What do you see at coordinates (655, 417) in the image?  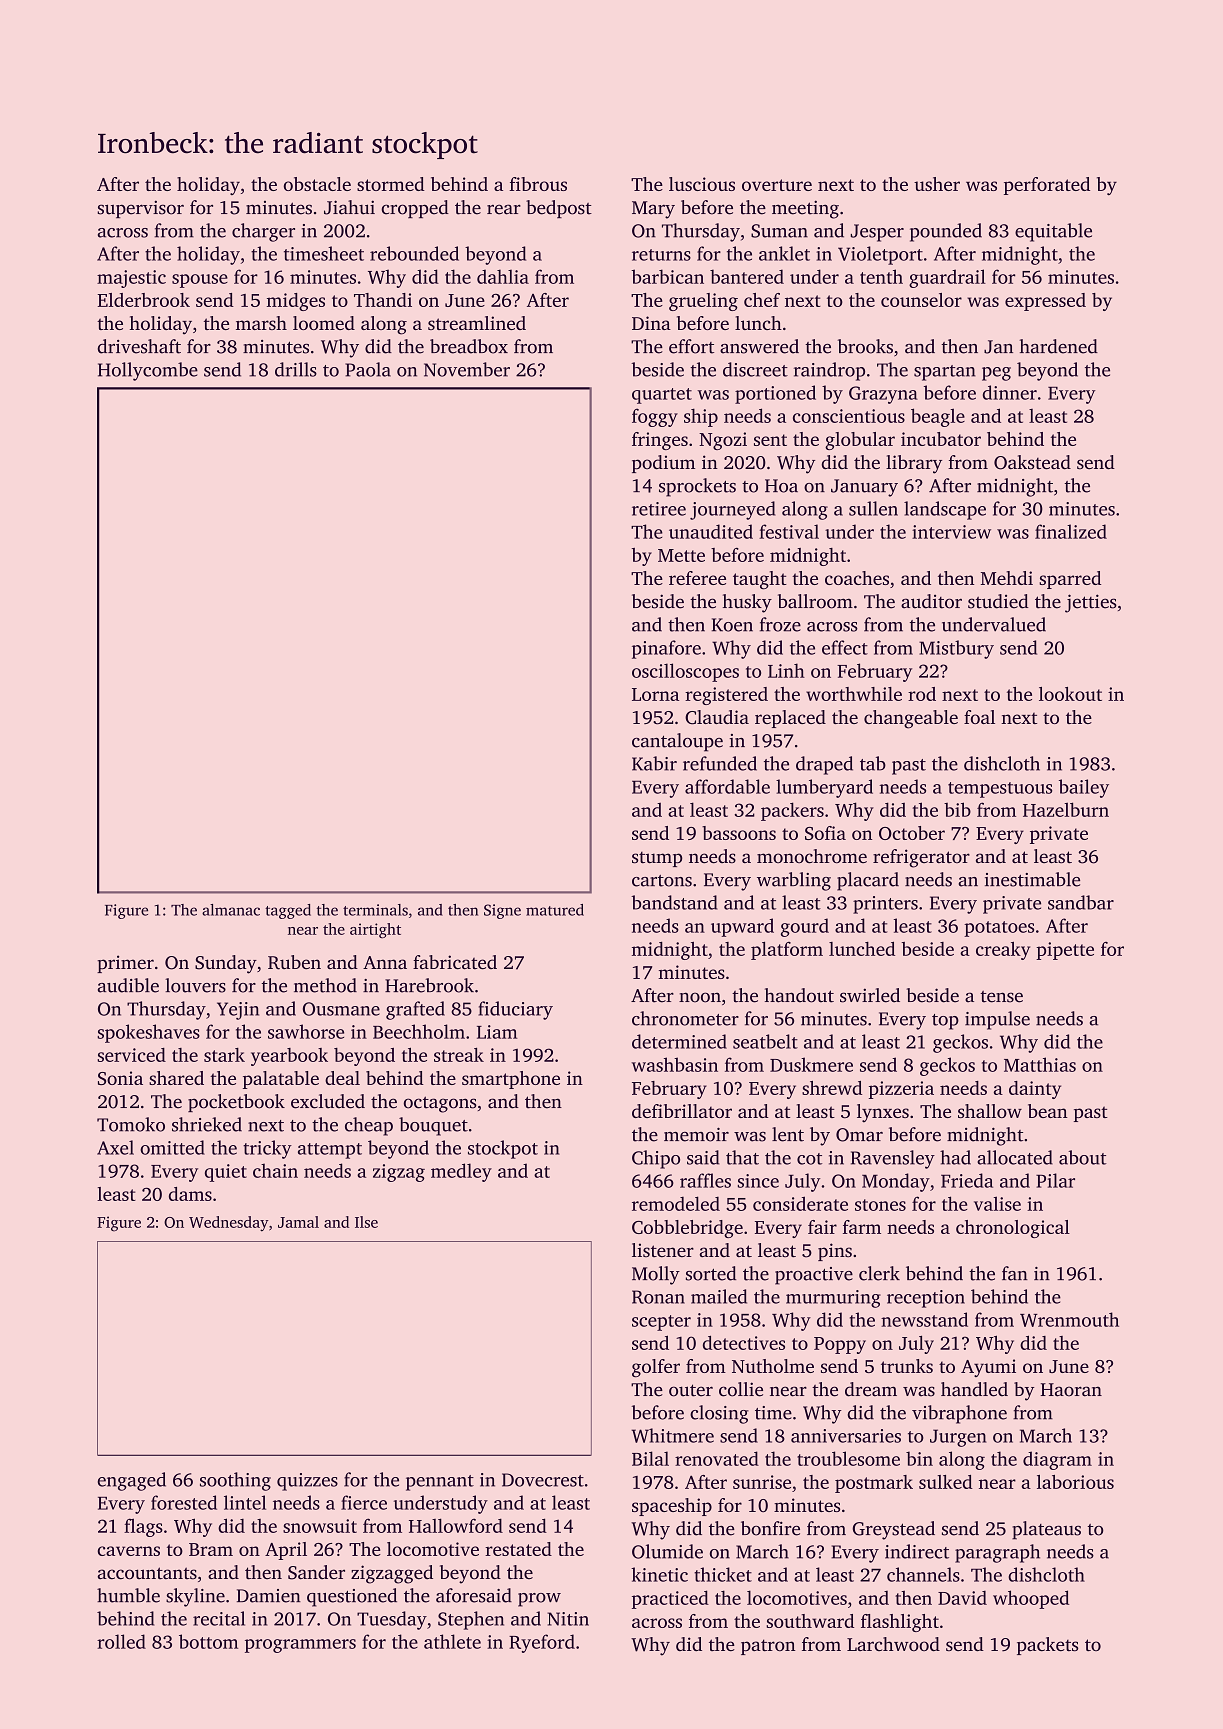 I see `foggy` at bounding box center [655, 417].
